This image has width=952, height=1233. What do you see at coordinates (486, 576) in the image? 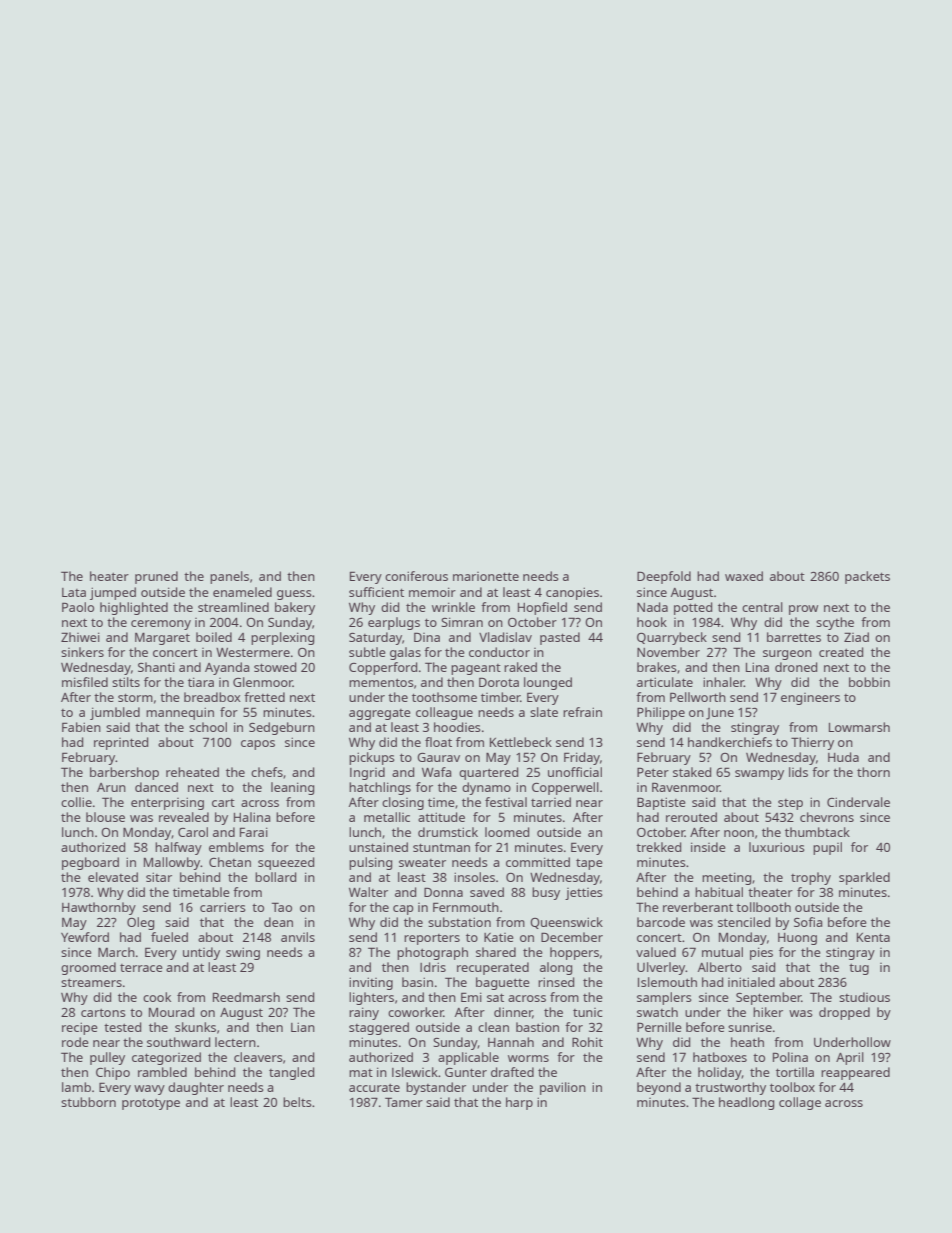
I see `marionette` at bounding box center [486, 576].
